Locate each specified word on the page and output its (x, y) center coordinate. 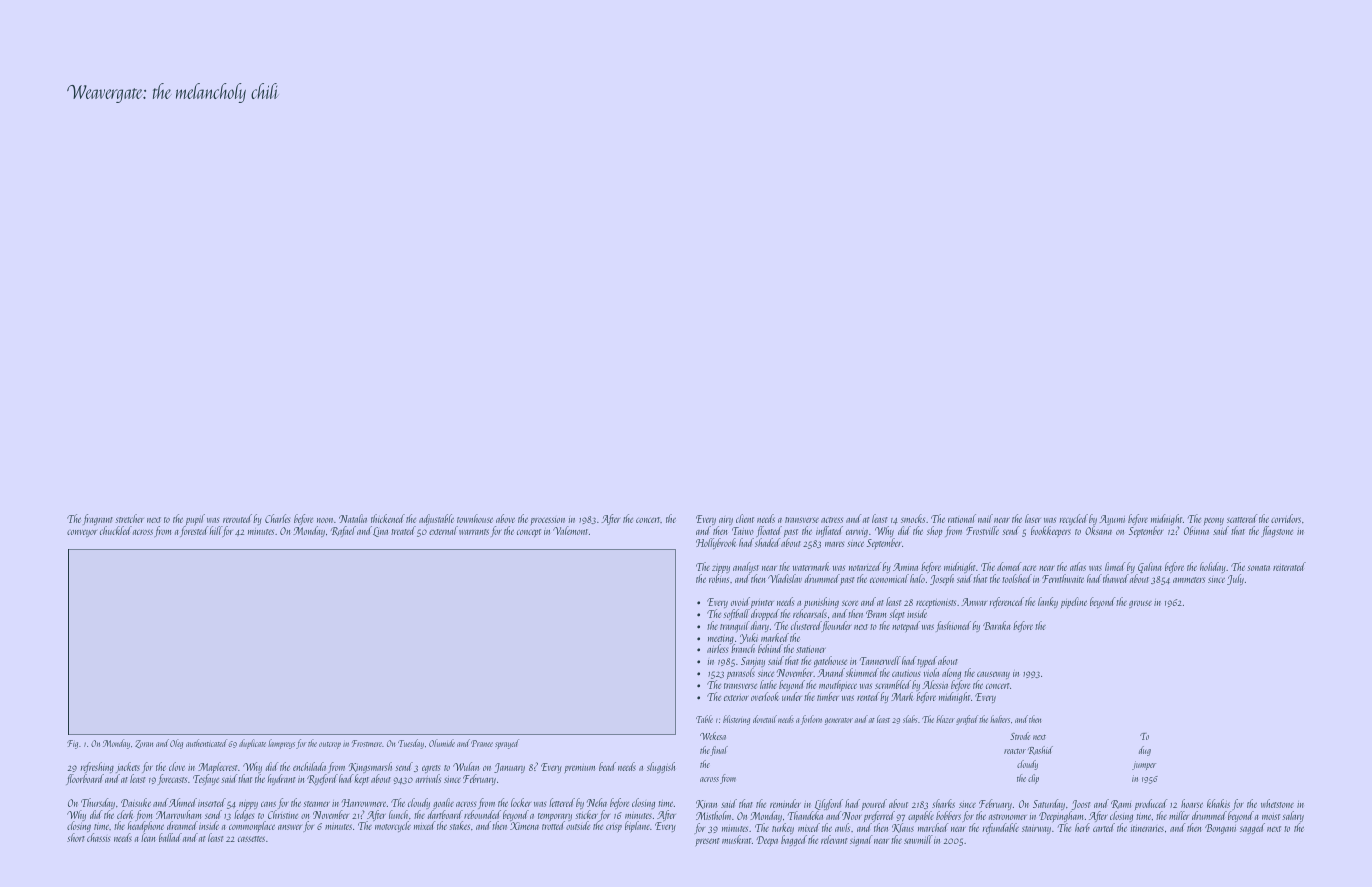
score (850, 603)
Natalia (353, 518)
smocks (913, 518)
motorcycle (393, 827)
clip (1033, 779)
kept (362, 780)
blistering (736, 720)
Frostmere (367, 743)
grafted (967, 720)
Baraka (997, 625)
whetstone (1277, 803)
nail (985, 518)
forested (193, 532)
